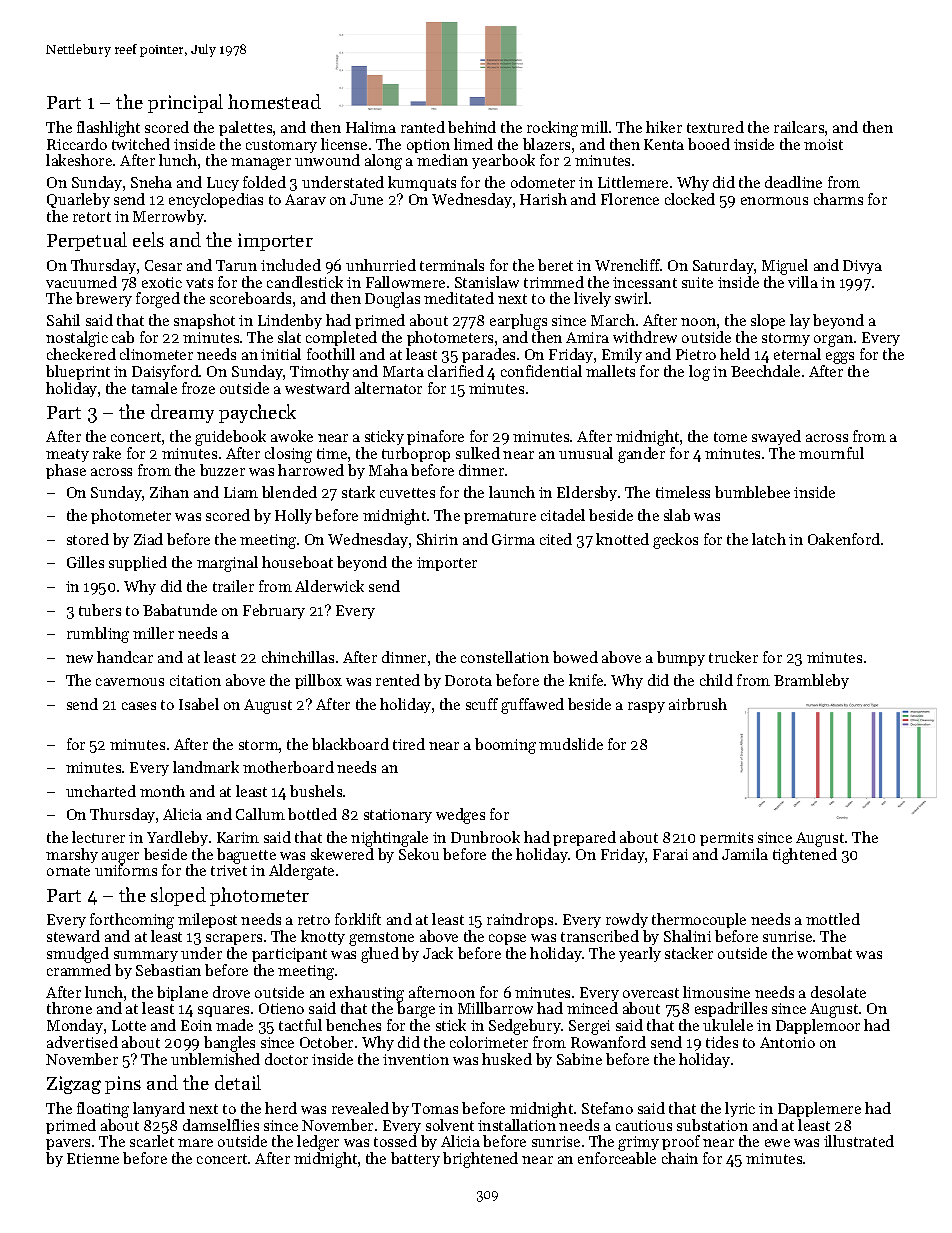 Image resolution: width=952 pixels, height=1233 pixels. I want to click on Sebastian, so click(168, 970).
